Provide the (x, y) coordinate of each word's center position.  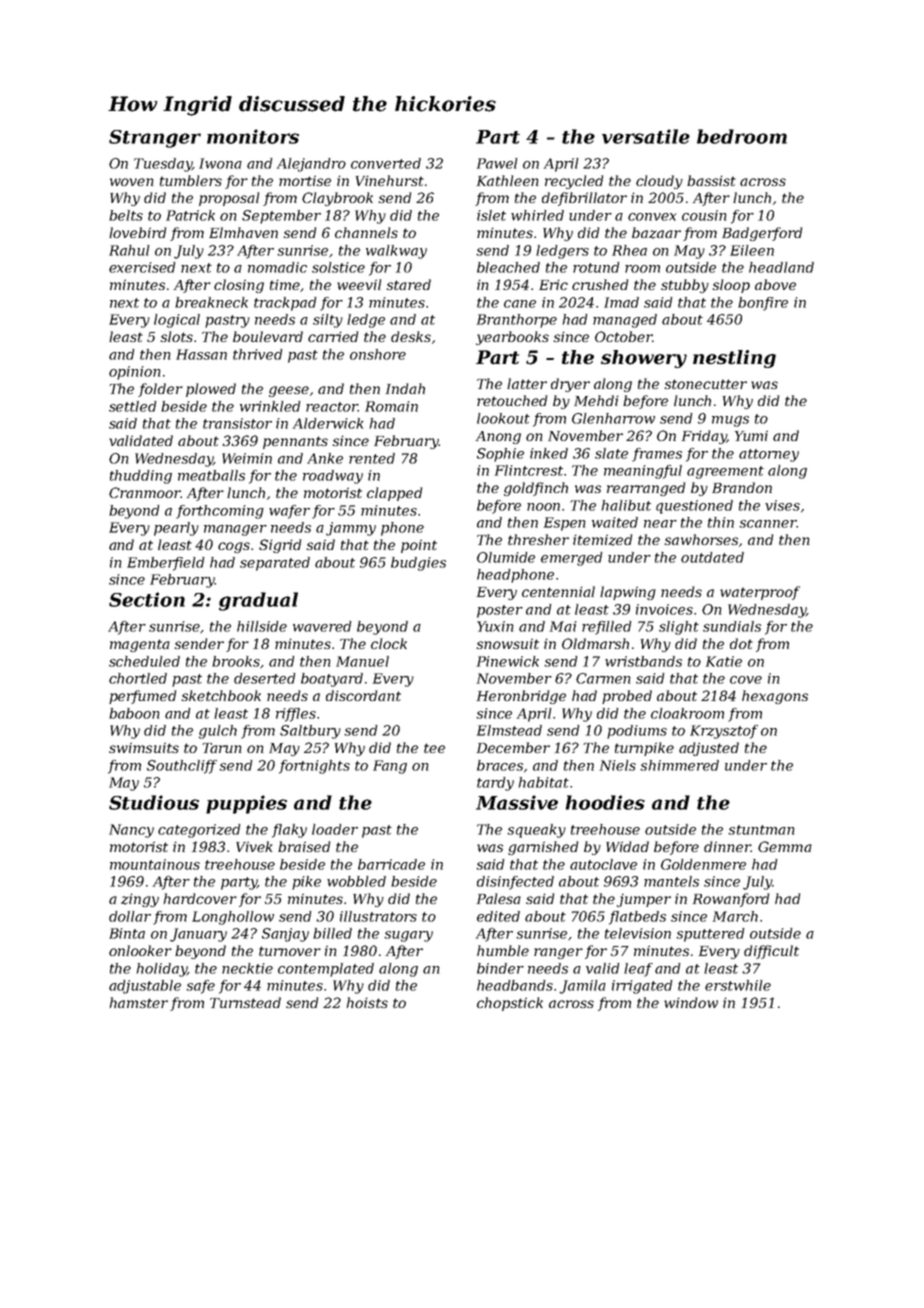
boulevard (268, 336)
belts (126, 215)
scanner (768, 524)
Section (147, 599)
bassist (711, 180)
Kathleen (508, 180)
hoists (367, 1002)
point (419, 546)
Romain (391, 406)
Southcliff (182, 767)
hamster (138, 1002)
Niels (618, 765)
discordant (363, 695)
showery (644, 359)
